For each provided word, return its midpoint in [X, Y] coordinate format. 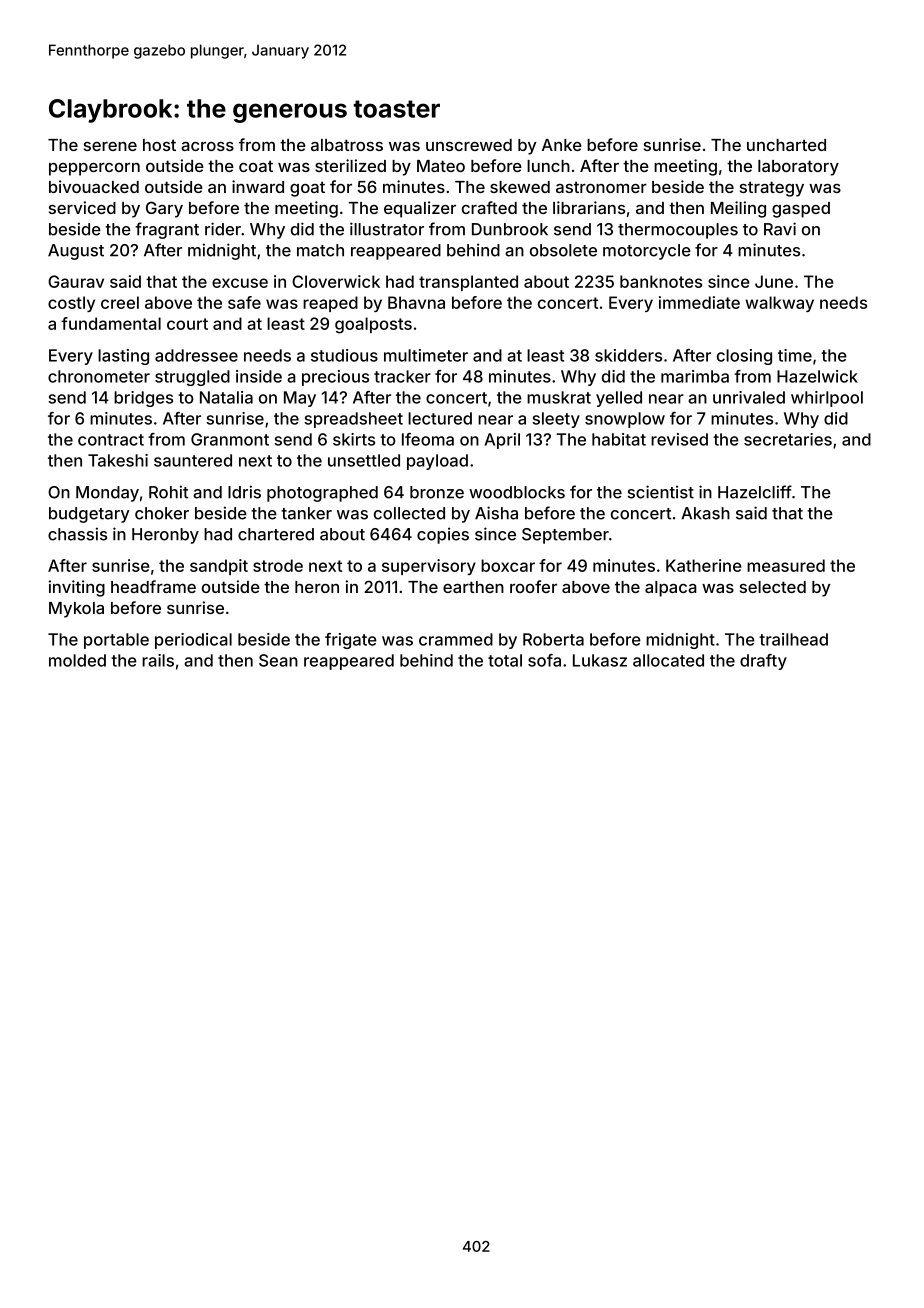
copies [443, 535]
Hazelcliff [755, 492]
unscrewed [469, 145]
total [505, 660]
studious [344, 355]
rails [158, 660]
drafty [763, 662]
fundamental [111, 323]
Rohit [168, 492]
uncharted [786, 145]
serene [110, 146]
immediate [699, 302]
